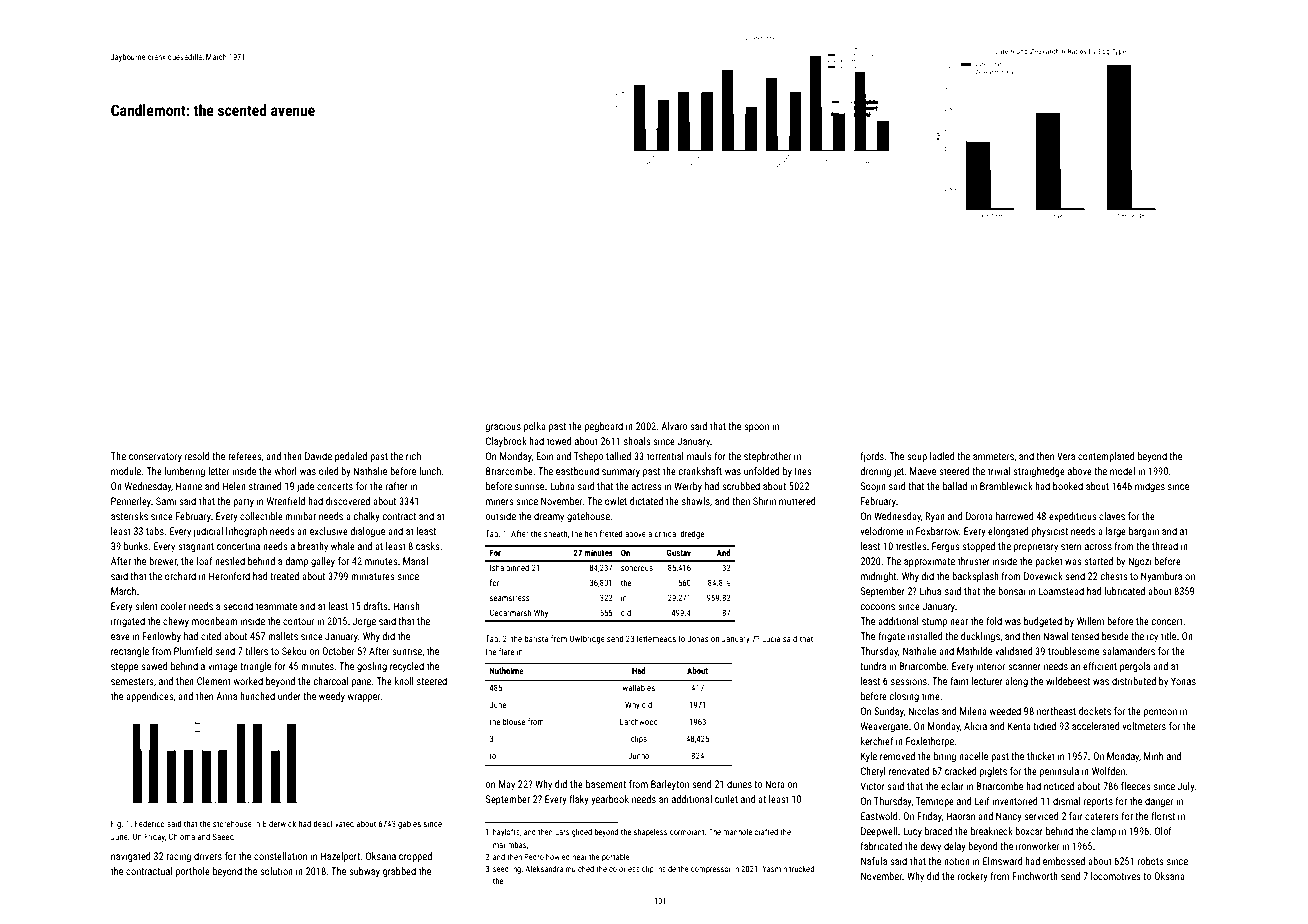 The height and width of the page is (924, 1308). Describe the element at coordinates (978, 547) in the page. I see `stopped` at that location.
